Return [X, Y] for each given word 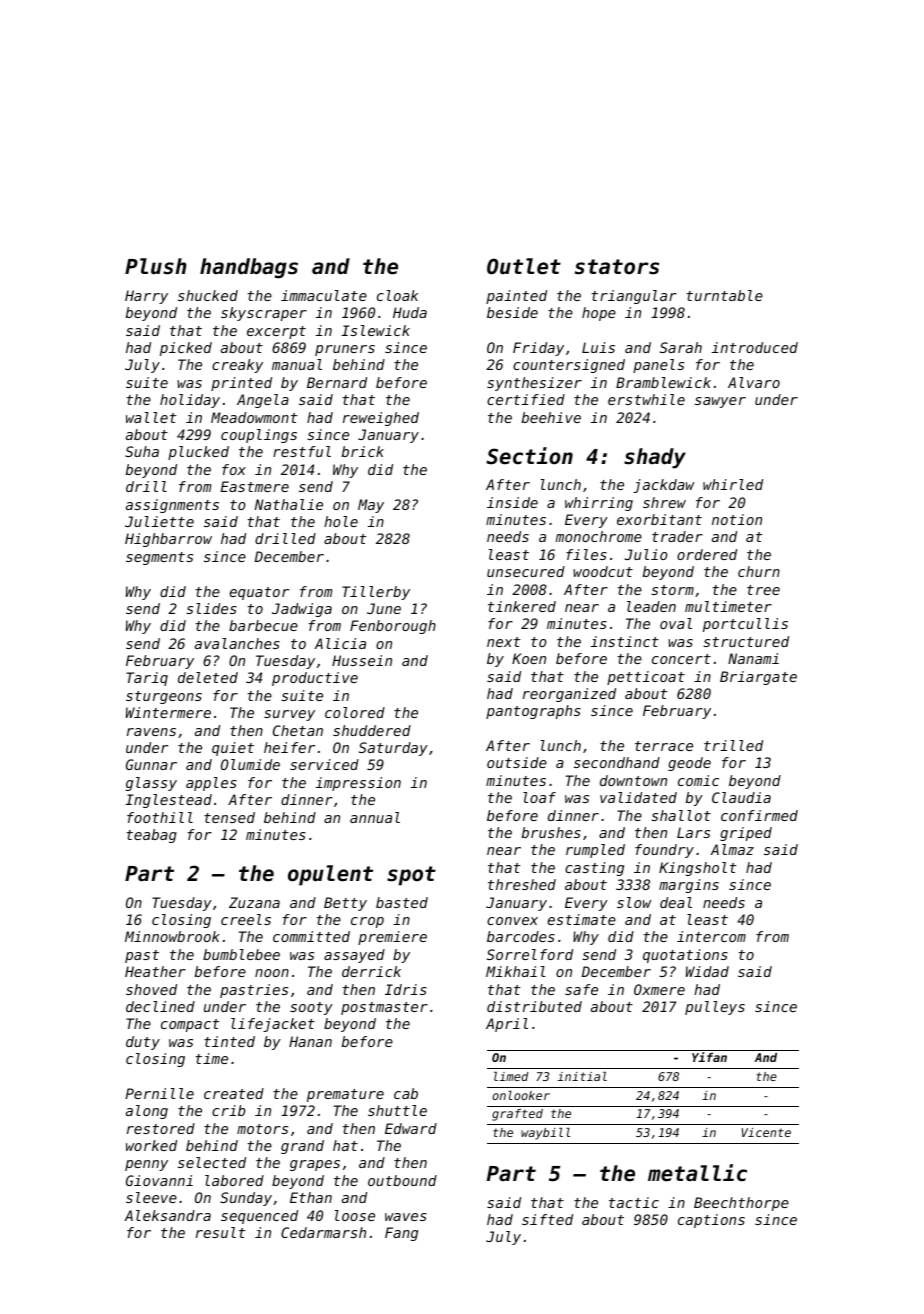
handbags [249, 268]
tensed [229, 817]
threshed [522, 884]
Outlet [524, 266]
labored [234, 1180]
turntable [725, 295]
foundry [664, 851]
